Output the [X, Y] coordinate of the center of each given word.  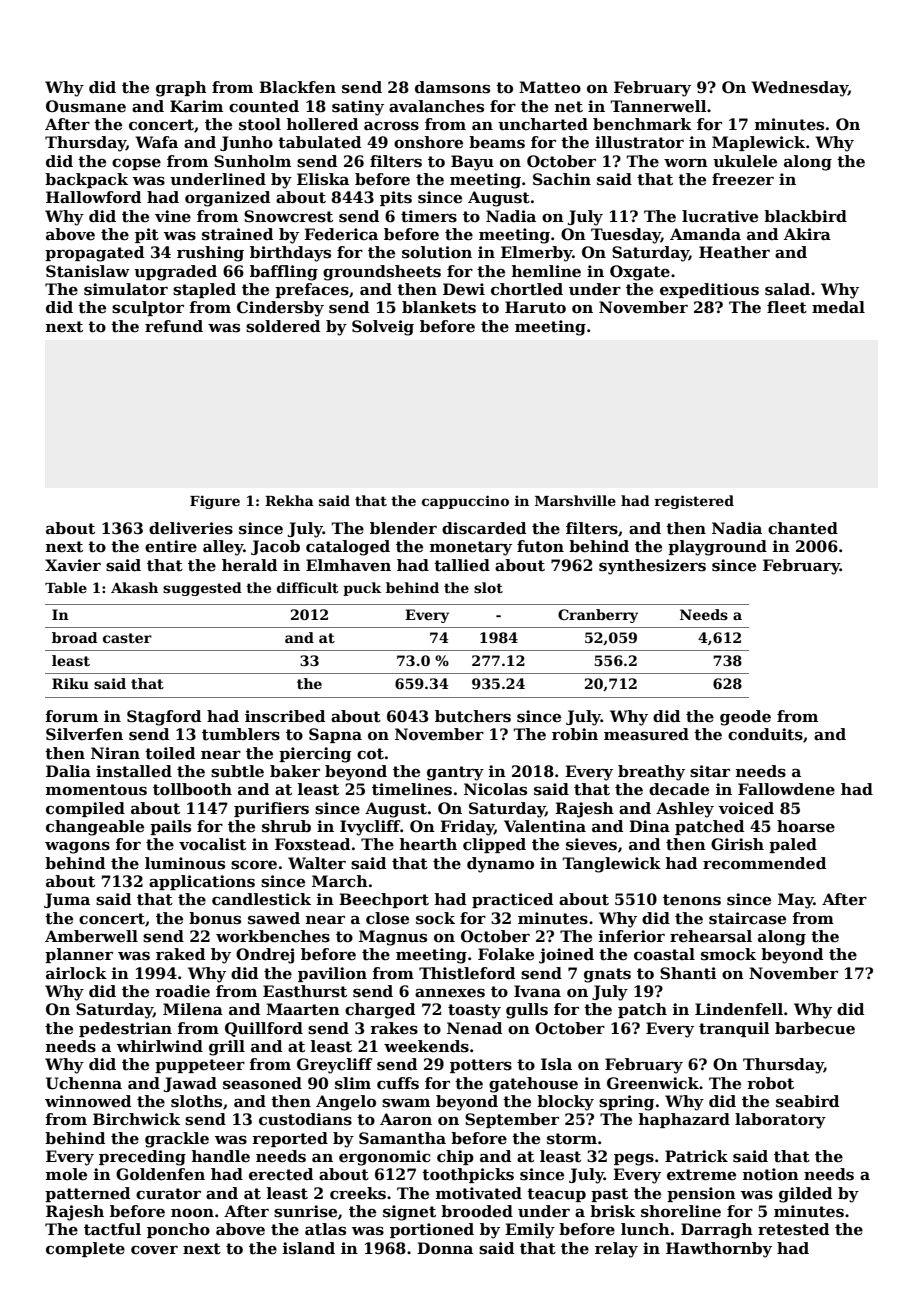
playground [717, 548]
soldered [283, 326]
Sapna [335, 735]
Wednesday [799, 89]
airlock [76, 973]
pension [701, 1194]
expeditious [709, 290]
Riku [70, 683]
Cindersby [280, 309]
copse [136, 164]
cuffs [398, 1083]
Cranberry [598, 616]
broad [75, 637]
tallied [462, 565]
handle [221, 1156]
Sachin [562, 179]
